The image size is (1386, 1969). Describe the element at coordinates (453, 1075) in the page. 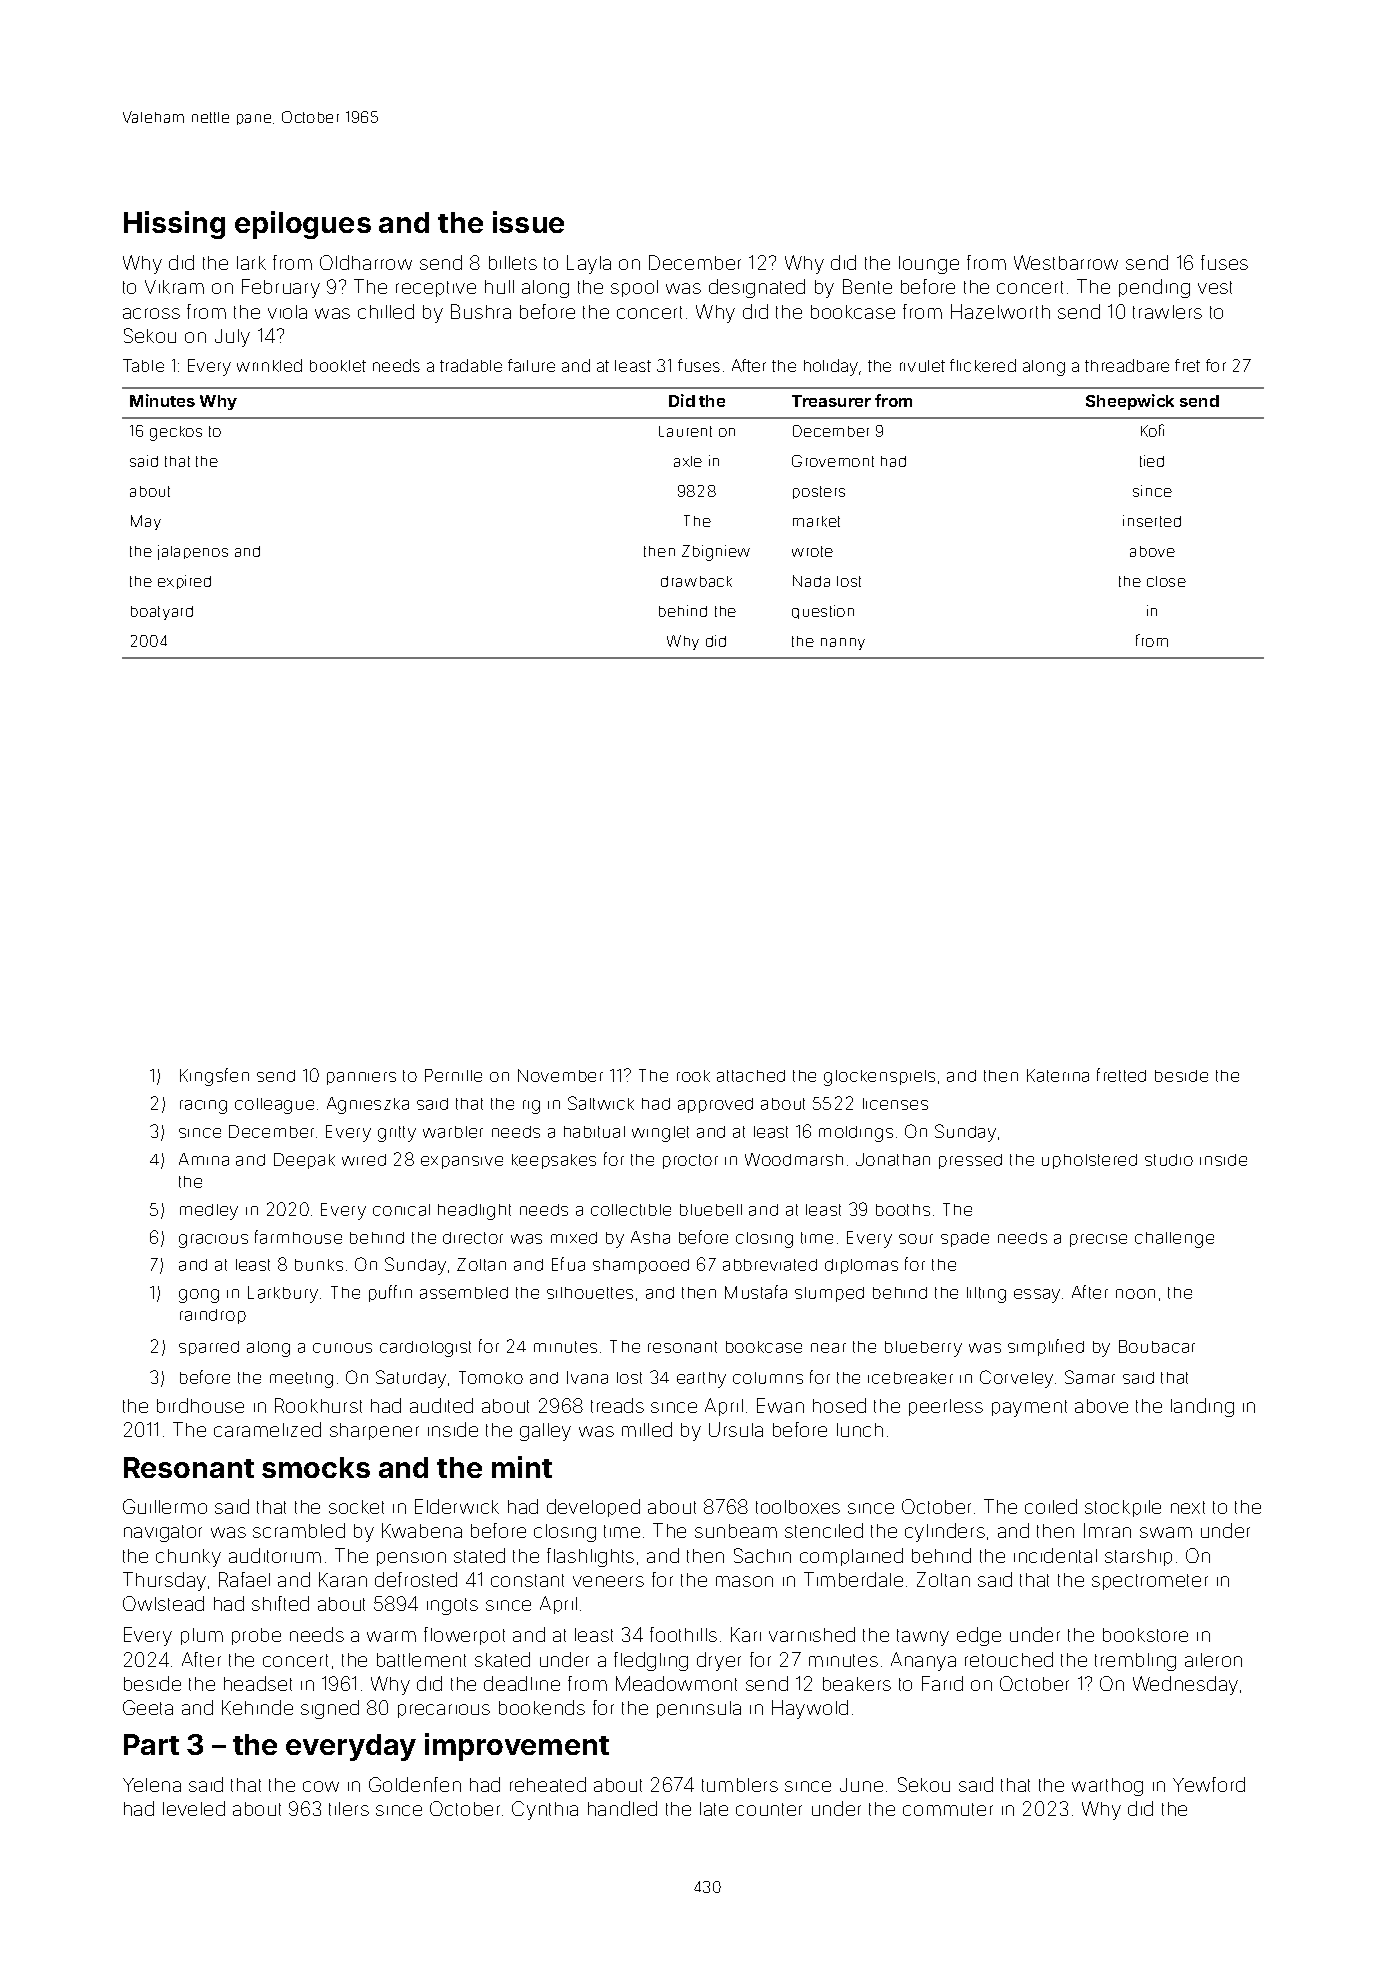

I see `Pernille` at that location.
